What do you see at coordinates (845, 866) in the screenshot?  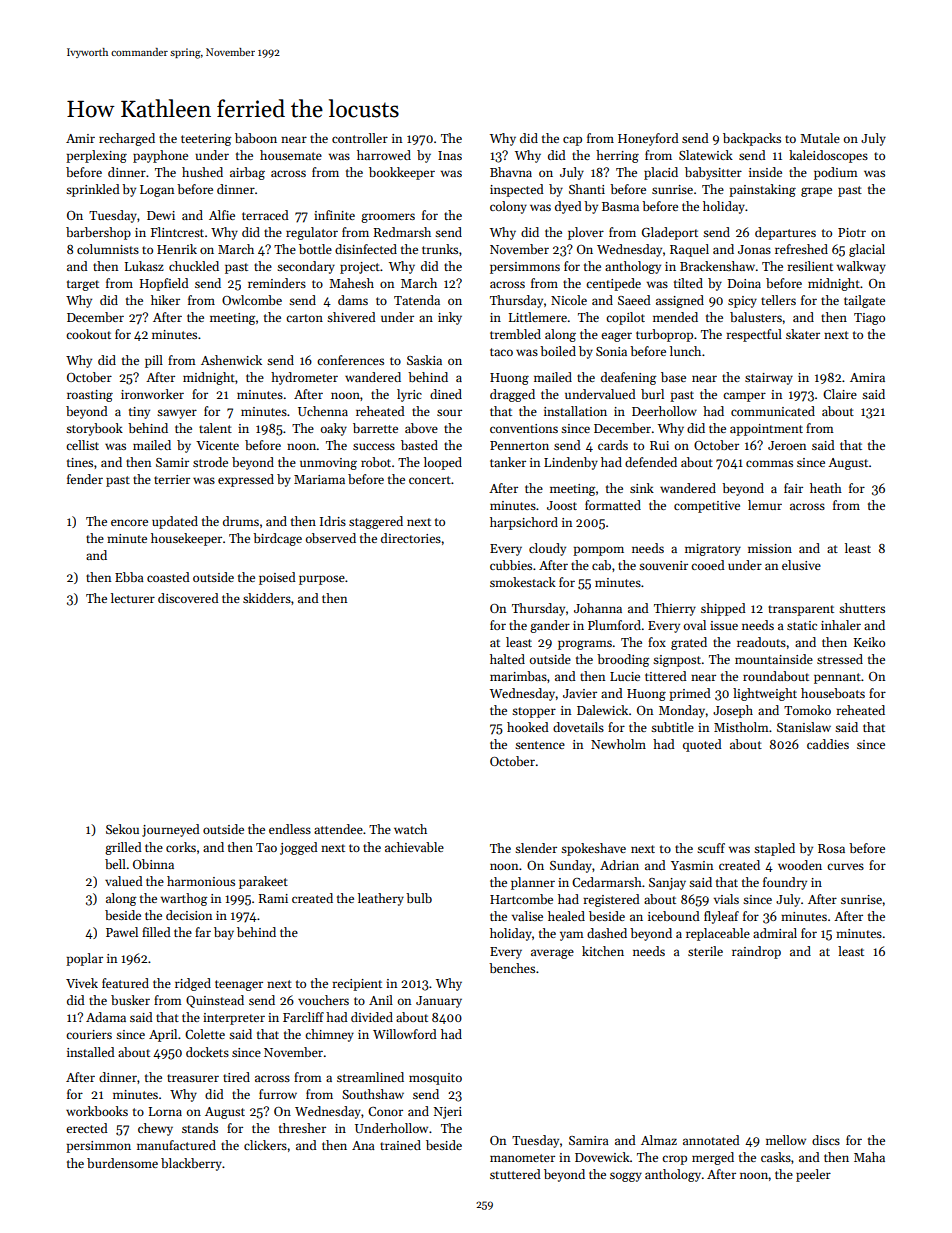 I see `curves` at bounding box center [845, 866].
